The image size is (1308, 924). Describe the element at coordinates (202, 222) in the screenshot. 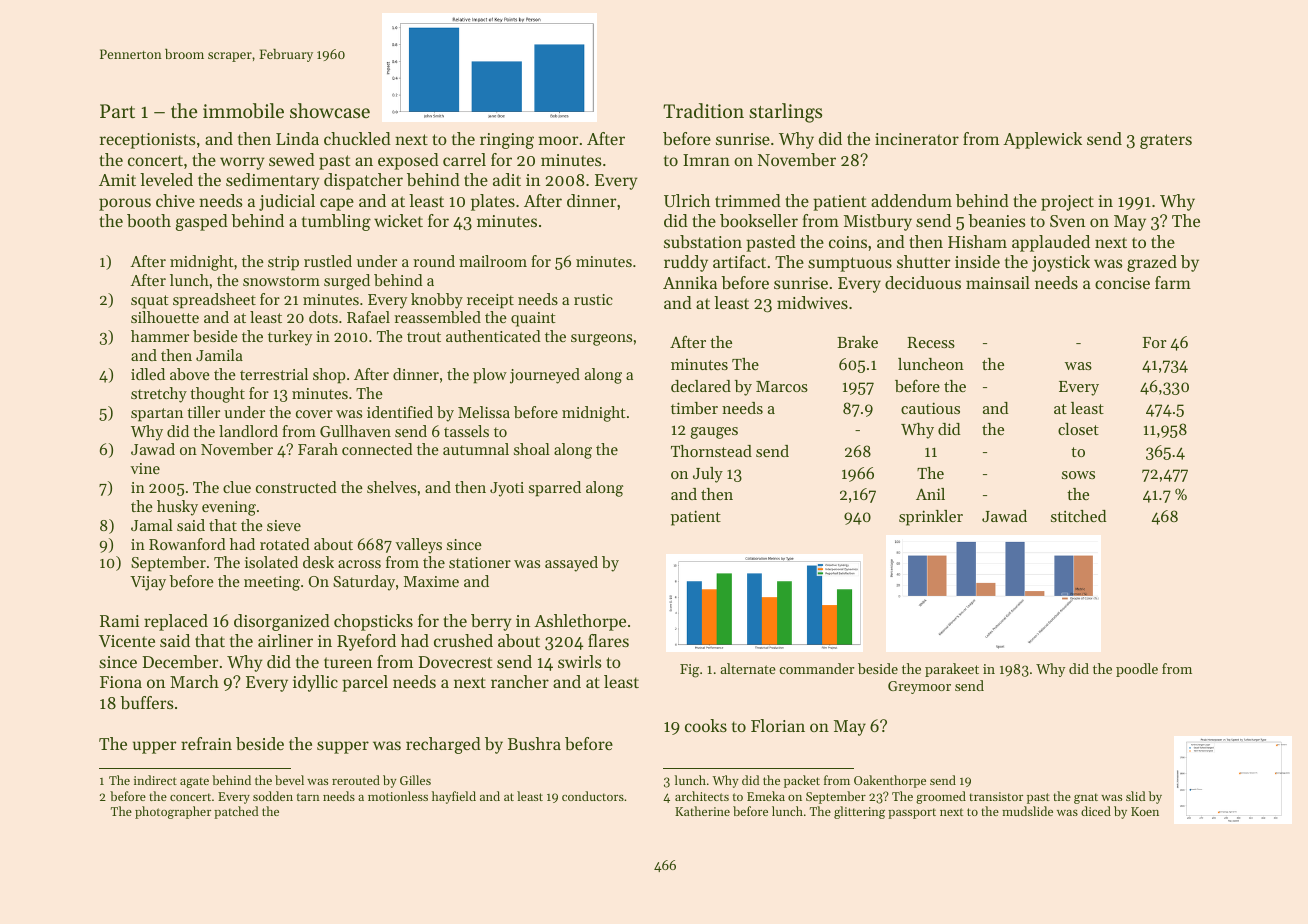

I see `gasped` at that location.
